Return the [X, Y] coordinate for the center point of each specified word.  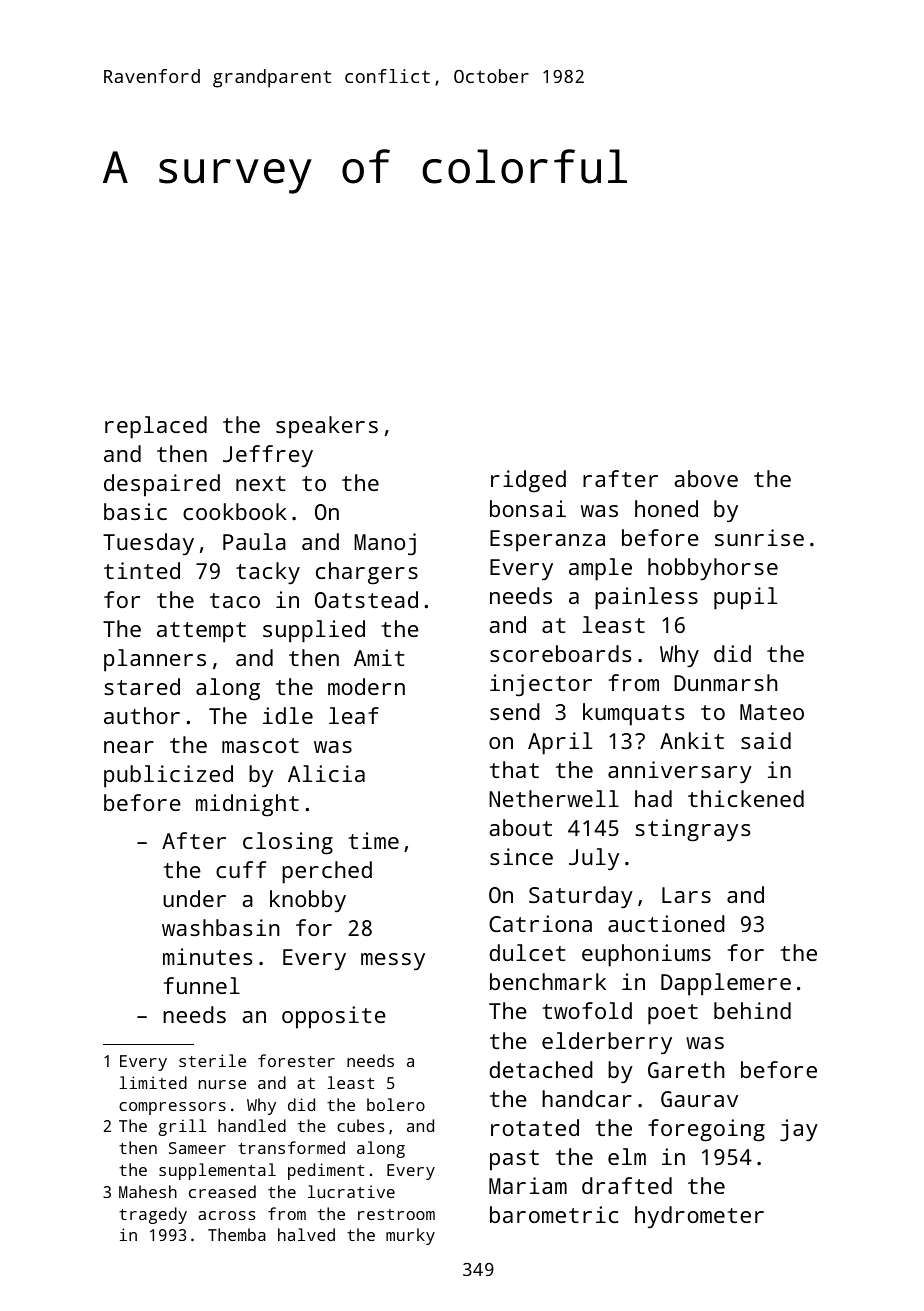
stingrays [692, 830]
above [706, 478]
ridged [528, 481]
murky [410, 1236]
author [142, 715]
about [520, 827]
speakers [327, 427]
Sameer [197, 1148]
